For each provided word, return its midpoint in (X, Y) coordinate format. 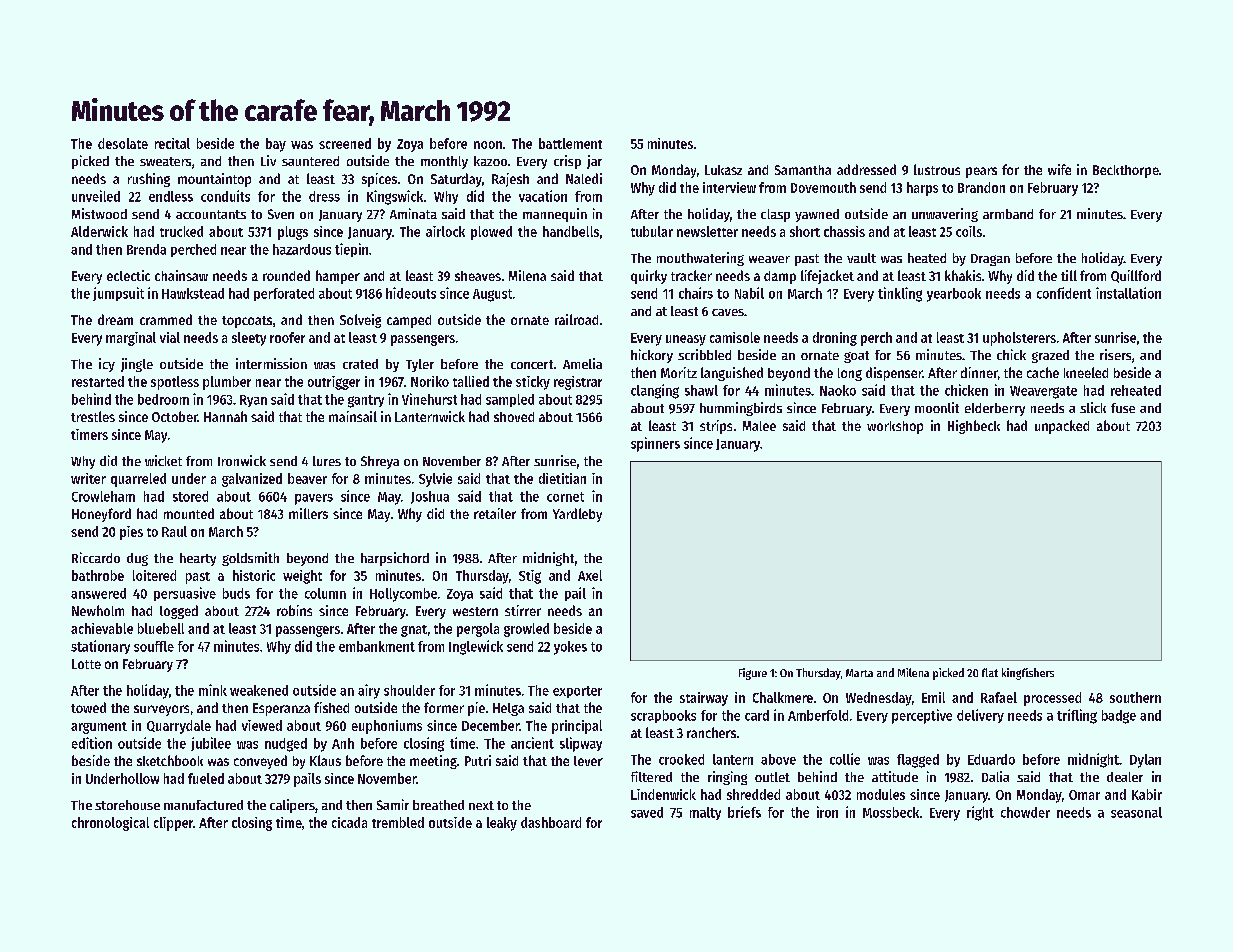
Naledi (584, 178)
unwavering (945, 215)
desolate (123, 143)
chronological (110, 824)
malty (705, 813)
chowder (1025, 812)
